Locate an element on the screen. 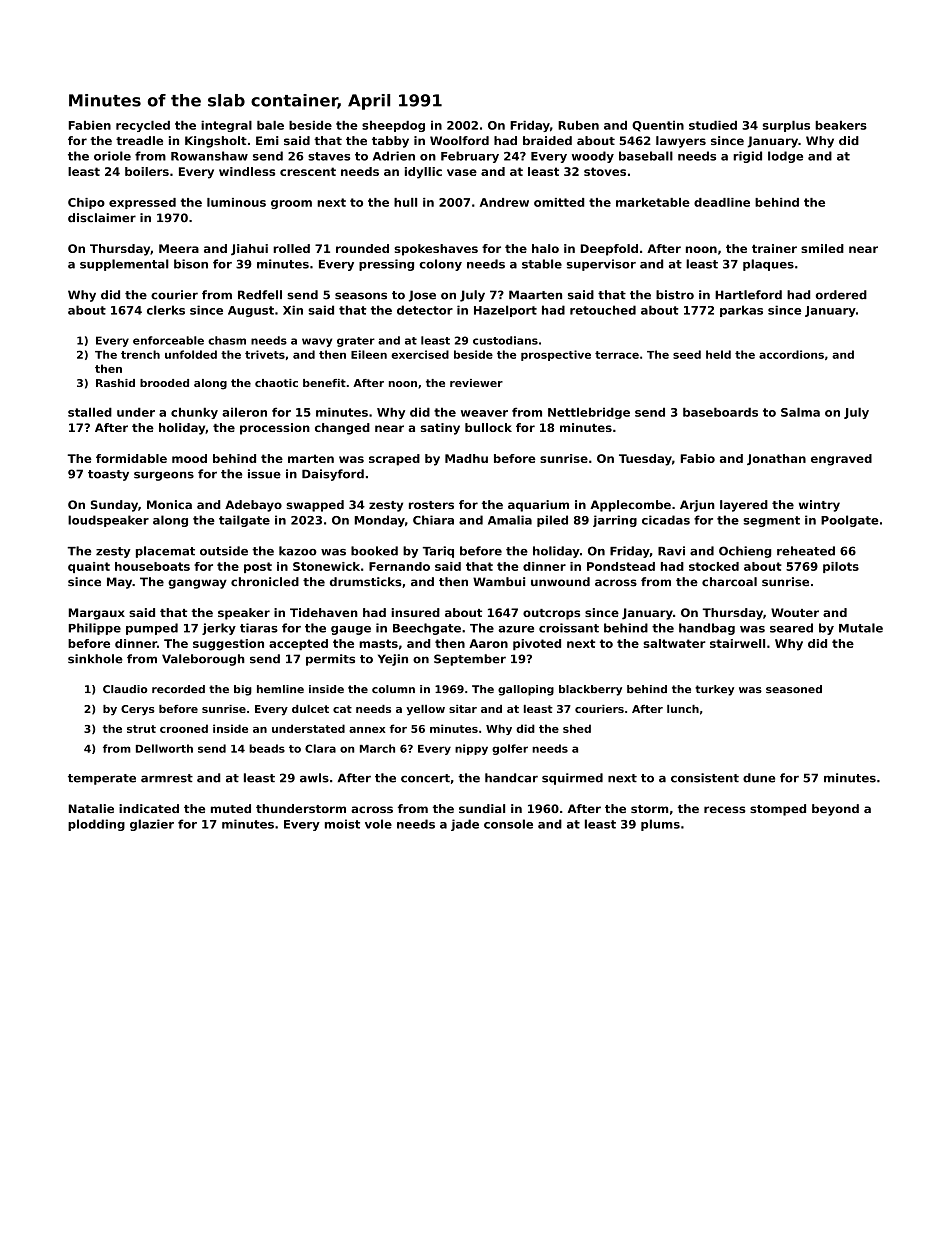  Quentin is located at coordinates (658, 126).
